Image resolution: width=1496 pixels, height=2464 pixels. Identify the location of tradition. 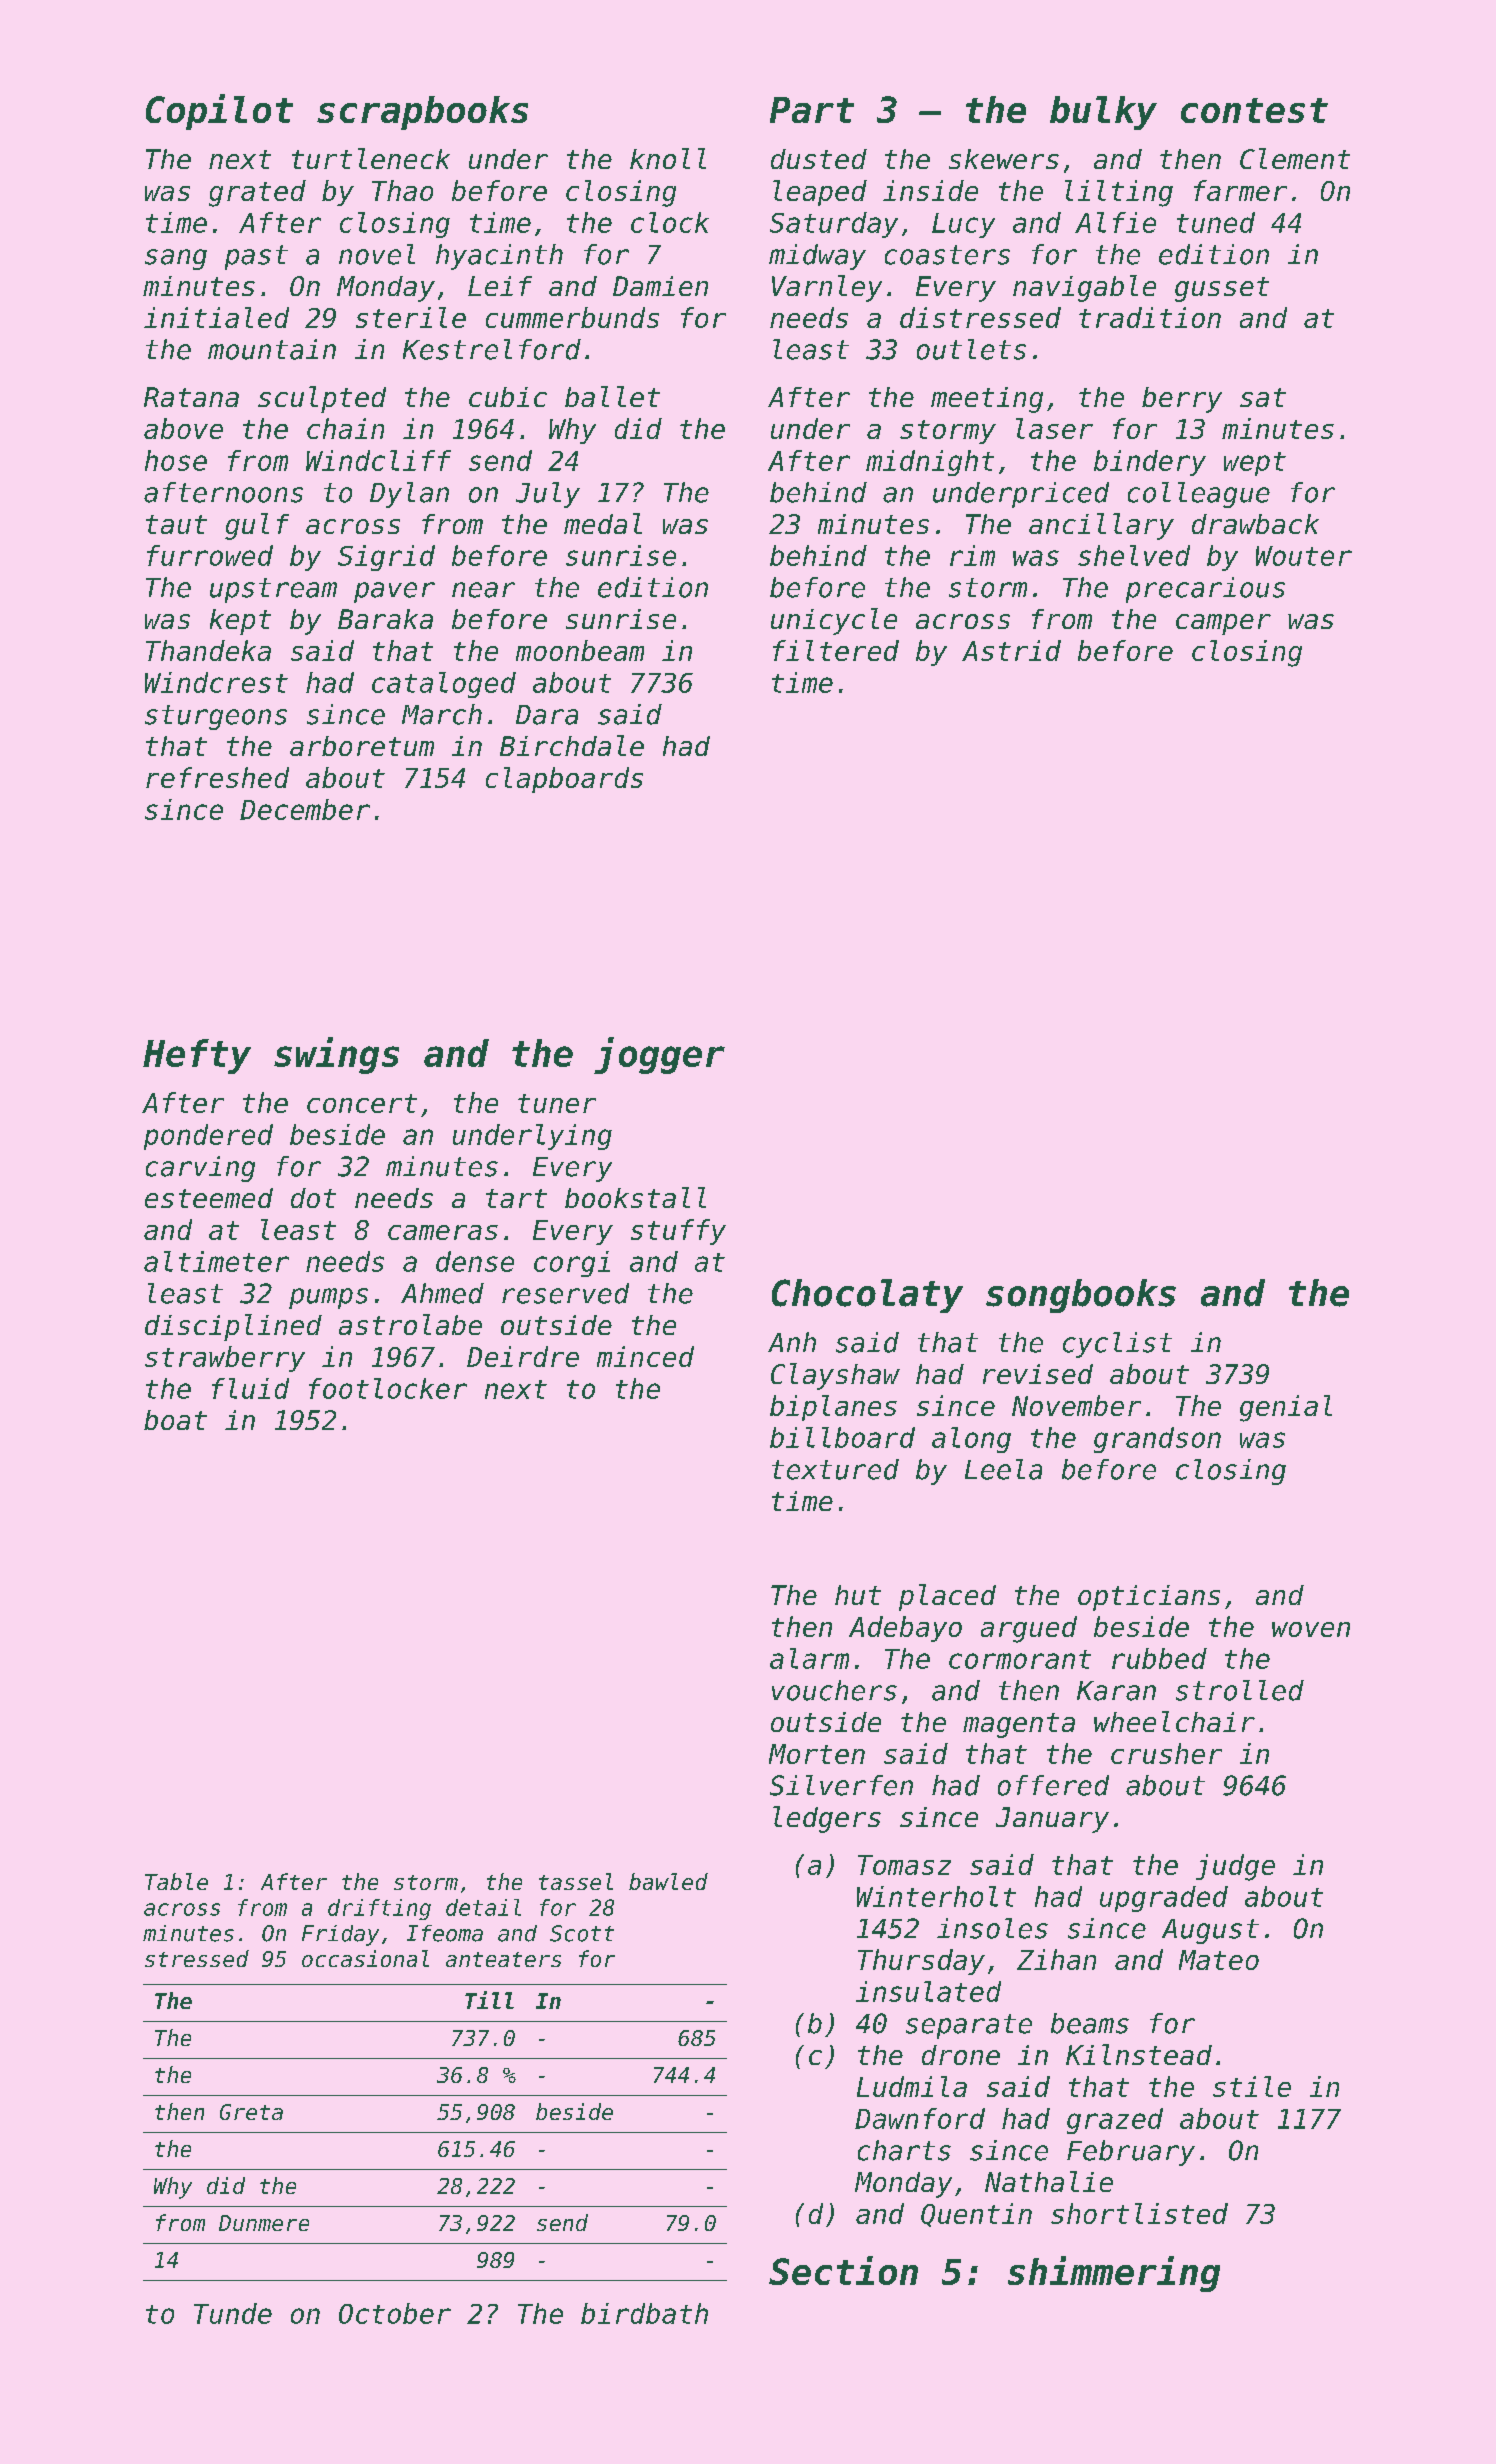
(1150, 317).
